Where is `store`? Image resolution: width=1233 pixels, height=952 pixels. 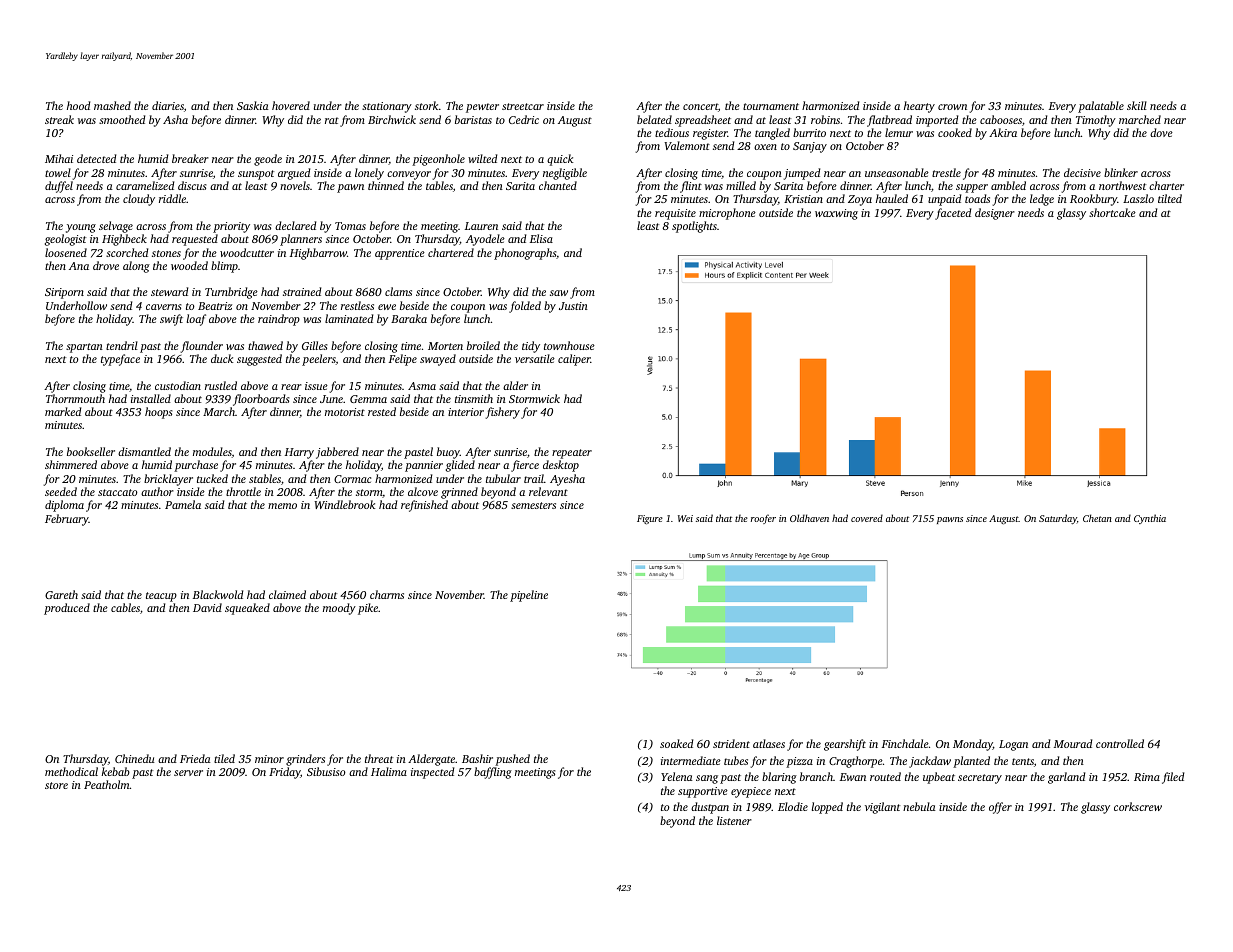
store is located at coordinates (56, 785).
